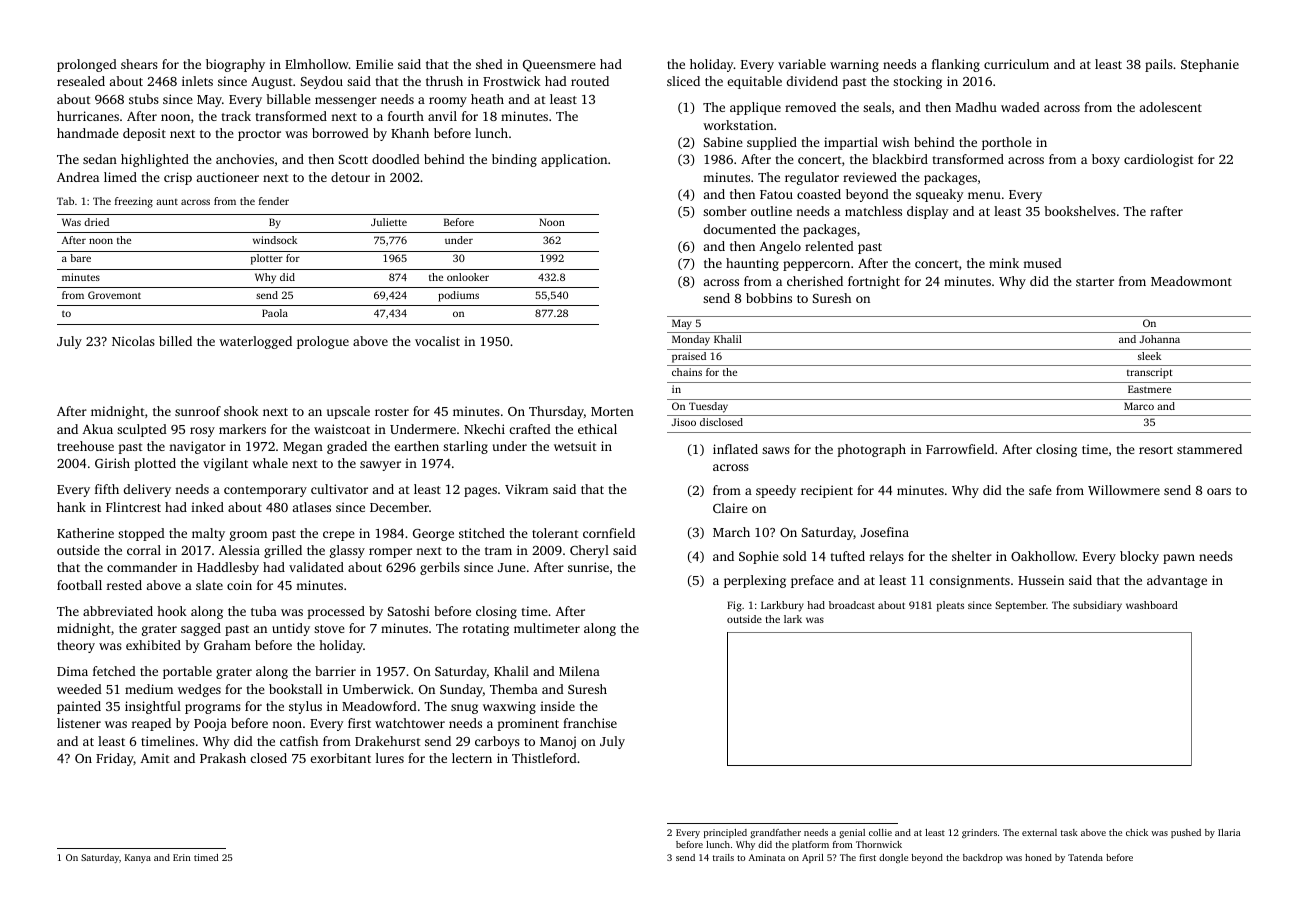 This document has height=924, width=1308. I want to click on exhibited, so click(153, 645).
